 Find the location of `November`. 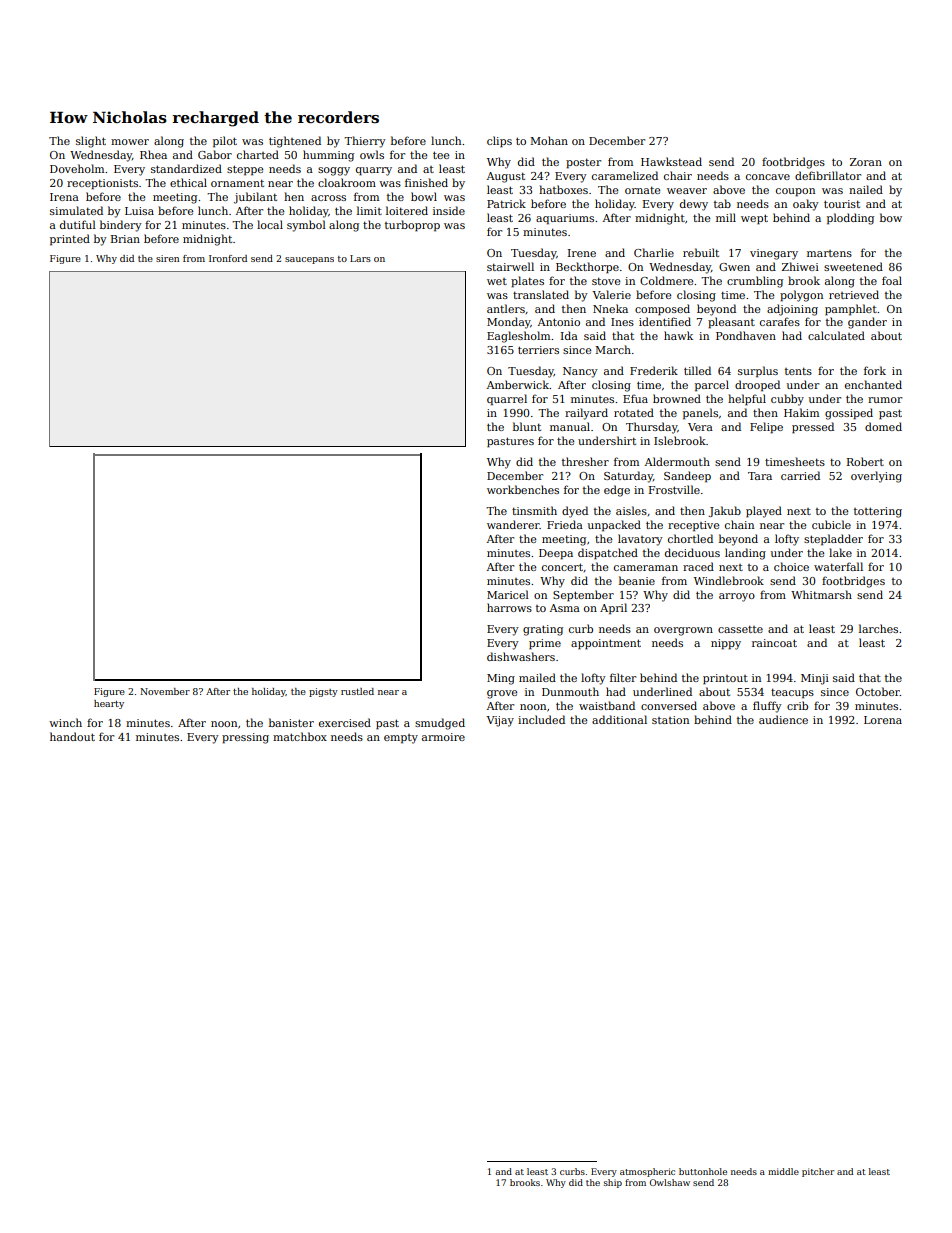

November is located at coordinates (165, 691).
